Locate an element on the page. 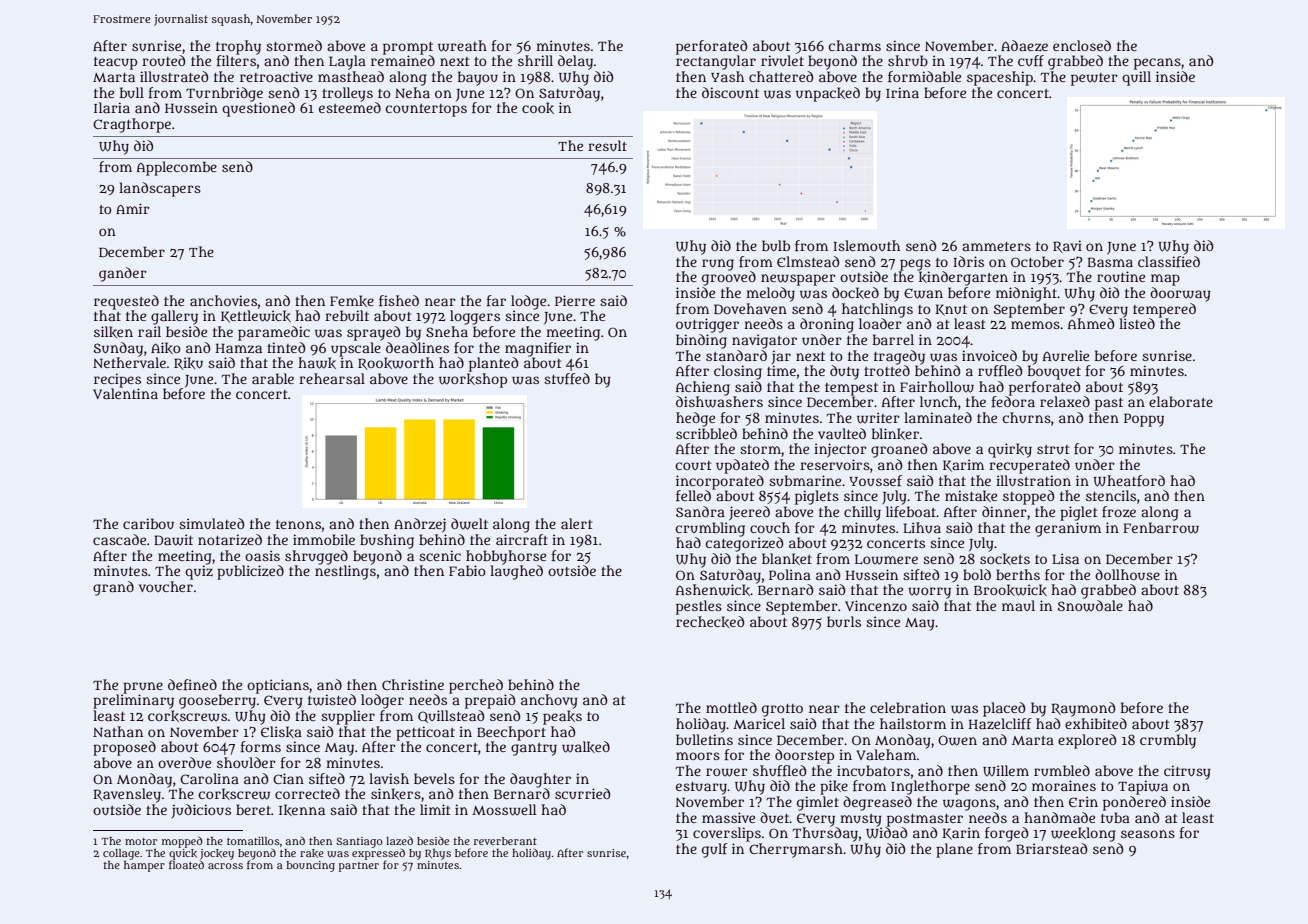  hamper is located at coordinates (144, 866).
